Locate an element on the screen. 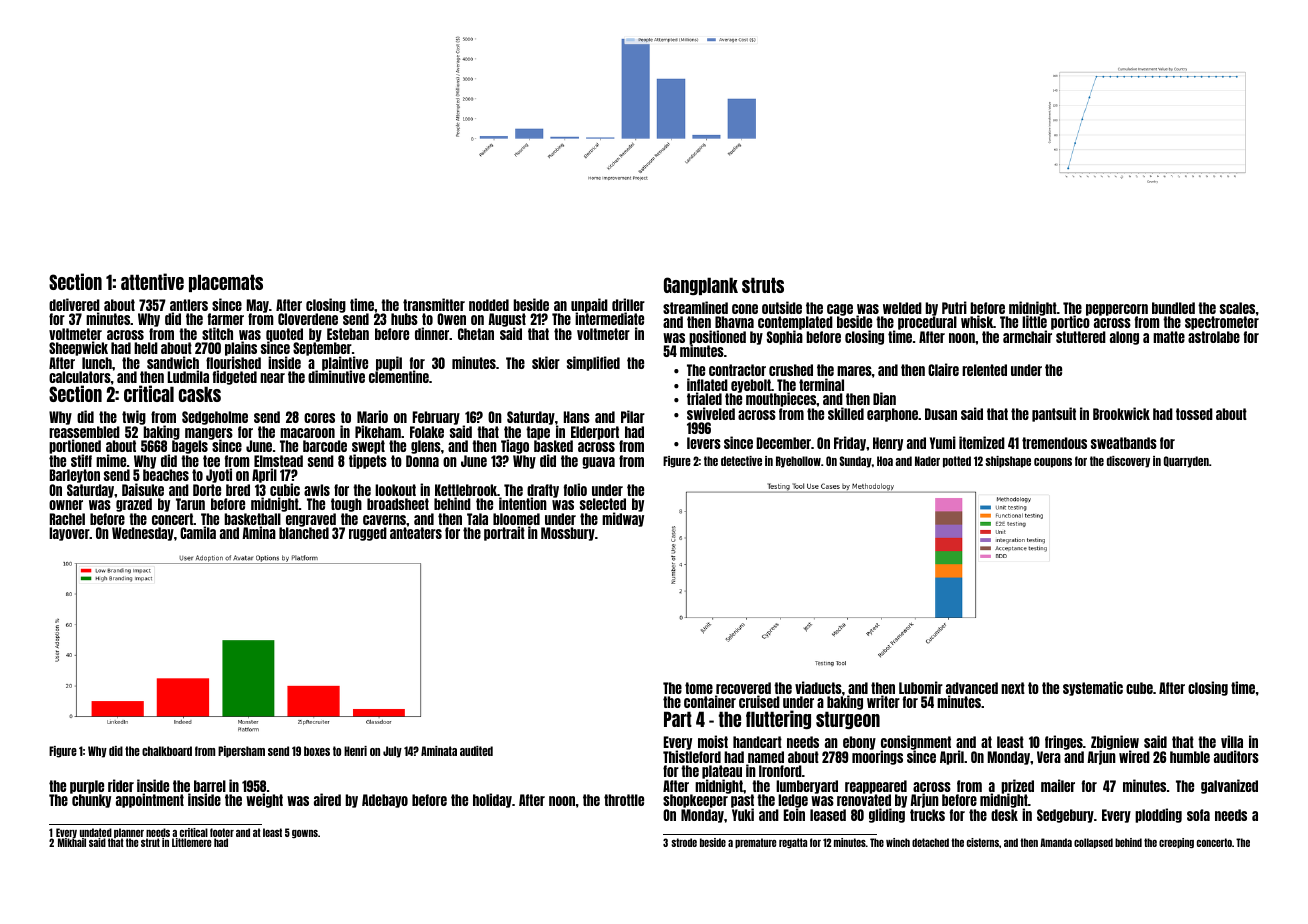 Image resolution: width=1308 pixels, height=924 pixels. tome is located at coordinates (699, 688).
